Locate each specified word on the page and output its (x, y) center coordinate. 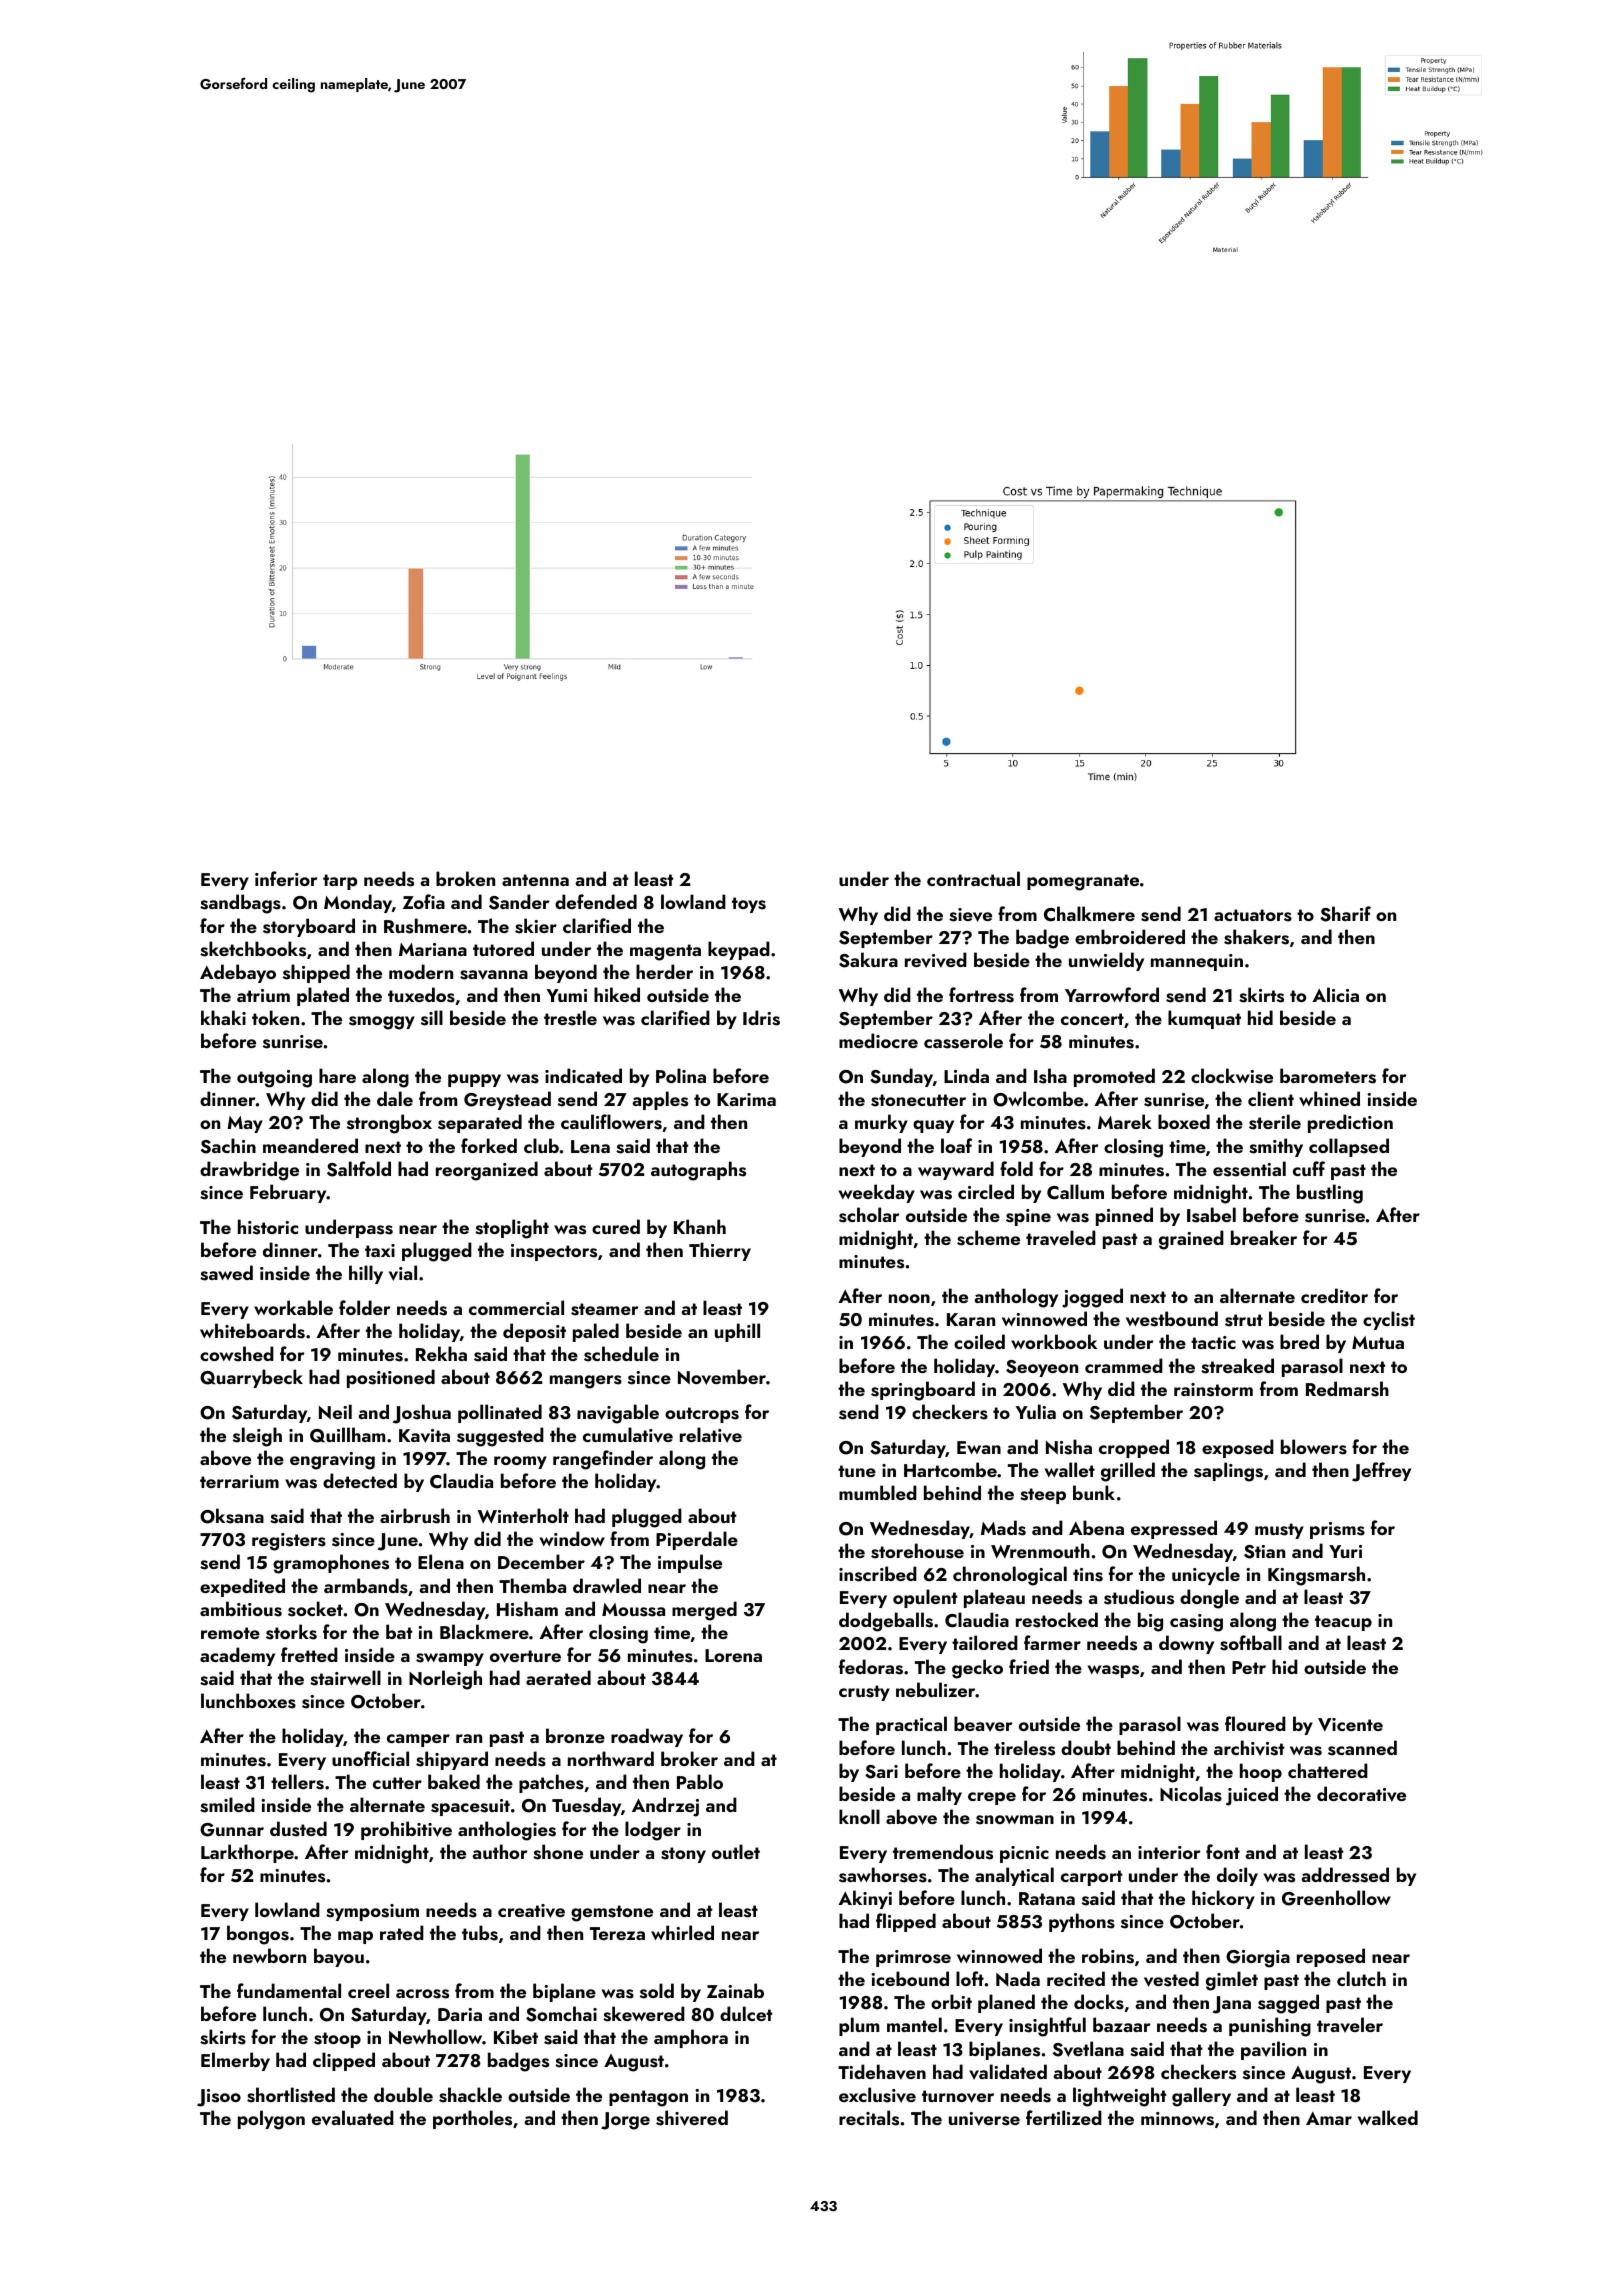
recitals (869, 2118)
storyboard (309, 927)
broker (689, 1758)
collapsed (1349, 1147)
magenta (665, 952)
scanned (1362, 1748)
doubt (1086, 1747)
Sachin (228, 1146)
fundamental (289, 1990)
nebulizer (936, 1689)
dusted (298, 1829)
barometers (1328, 1076)
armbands (366, 1586)
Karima (746, 1099)
